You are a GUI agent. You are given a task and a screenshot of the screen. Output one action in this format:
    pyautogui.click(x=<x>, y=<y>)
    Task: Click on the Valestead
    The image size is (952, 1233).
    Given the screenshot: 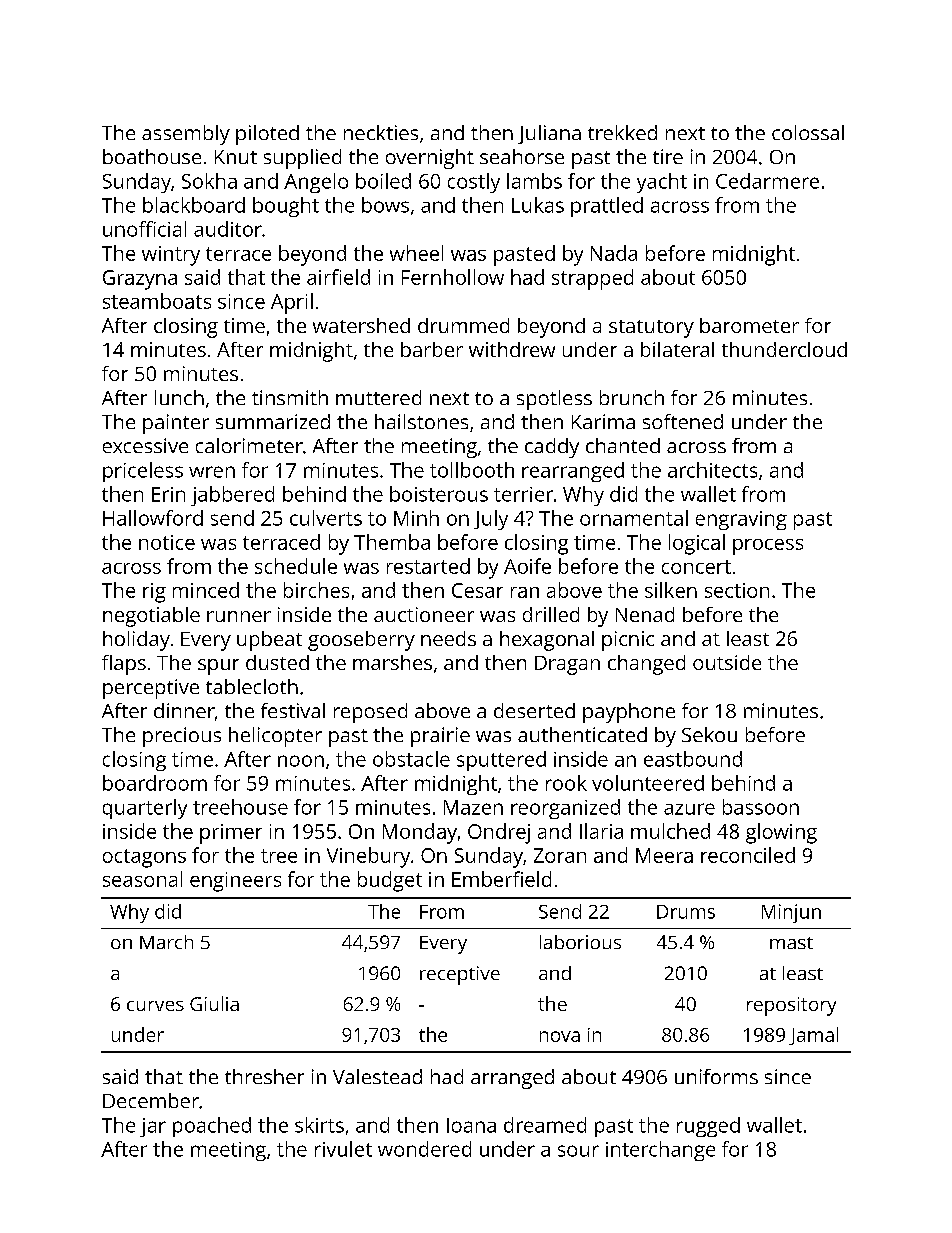 What is the action you would take?
    pyautogui.click(x=377, y=1076)
